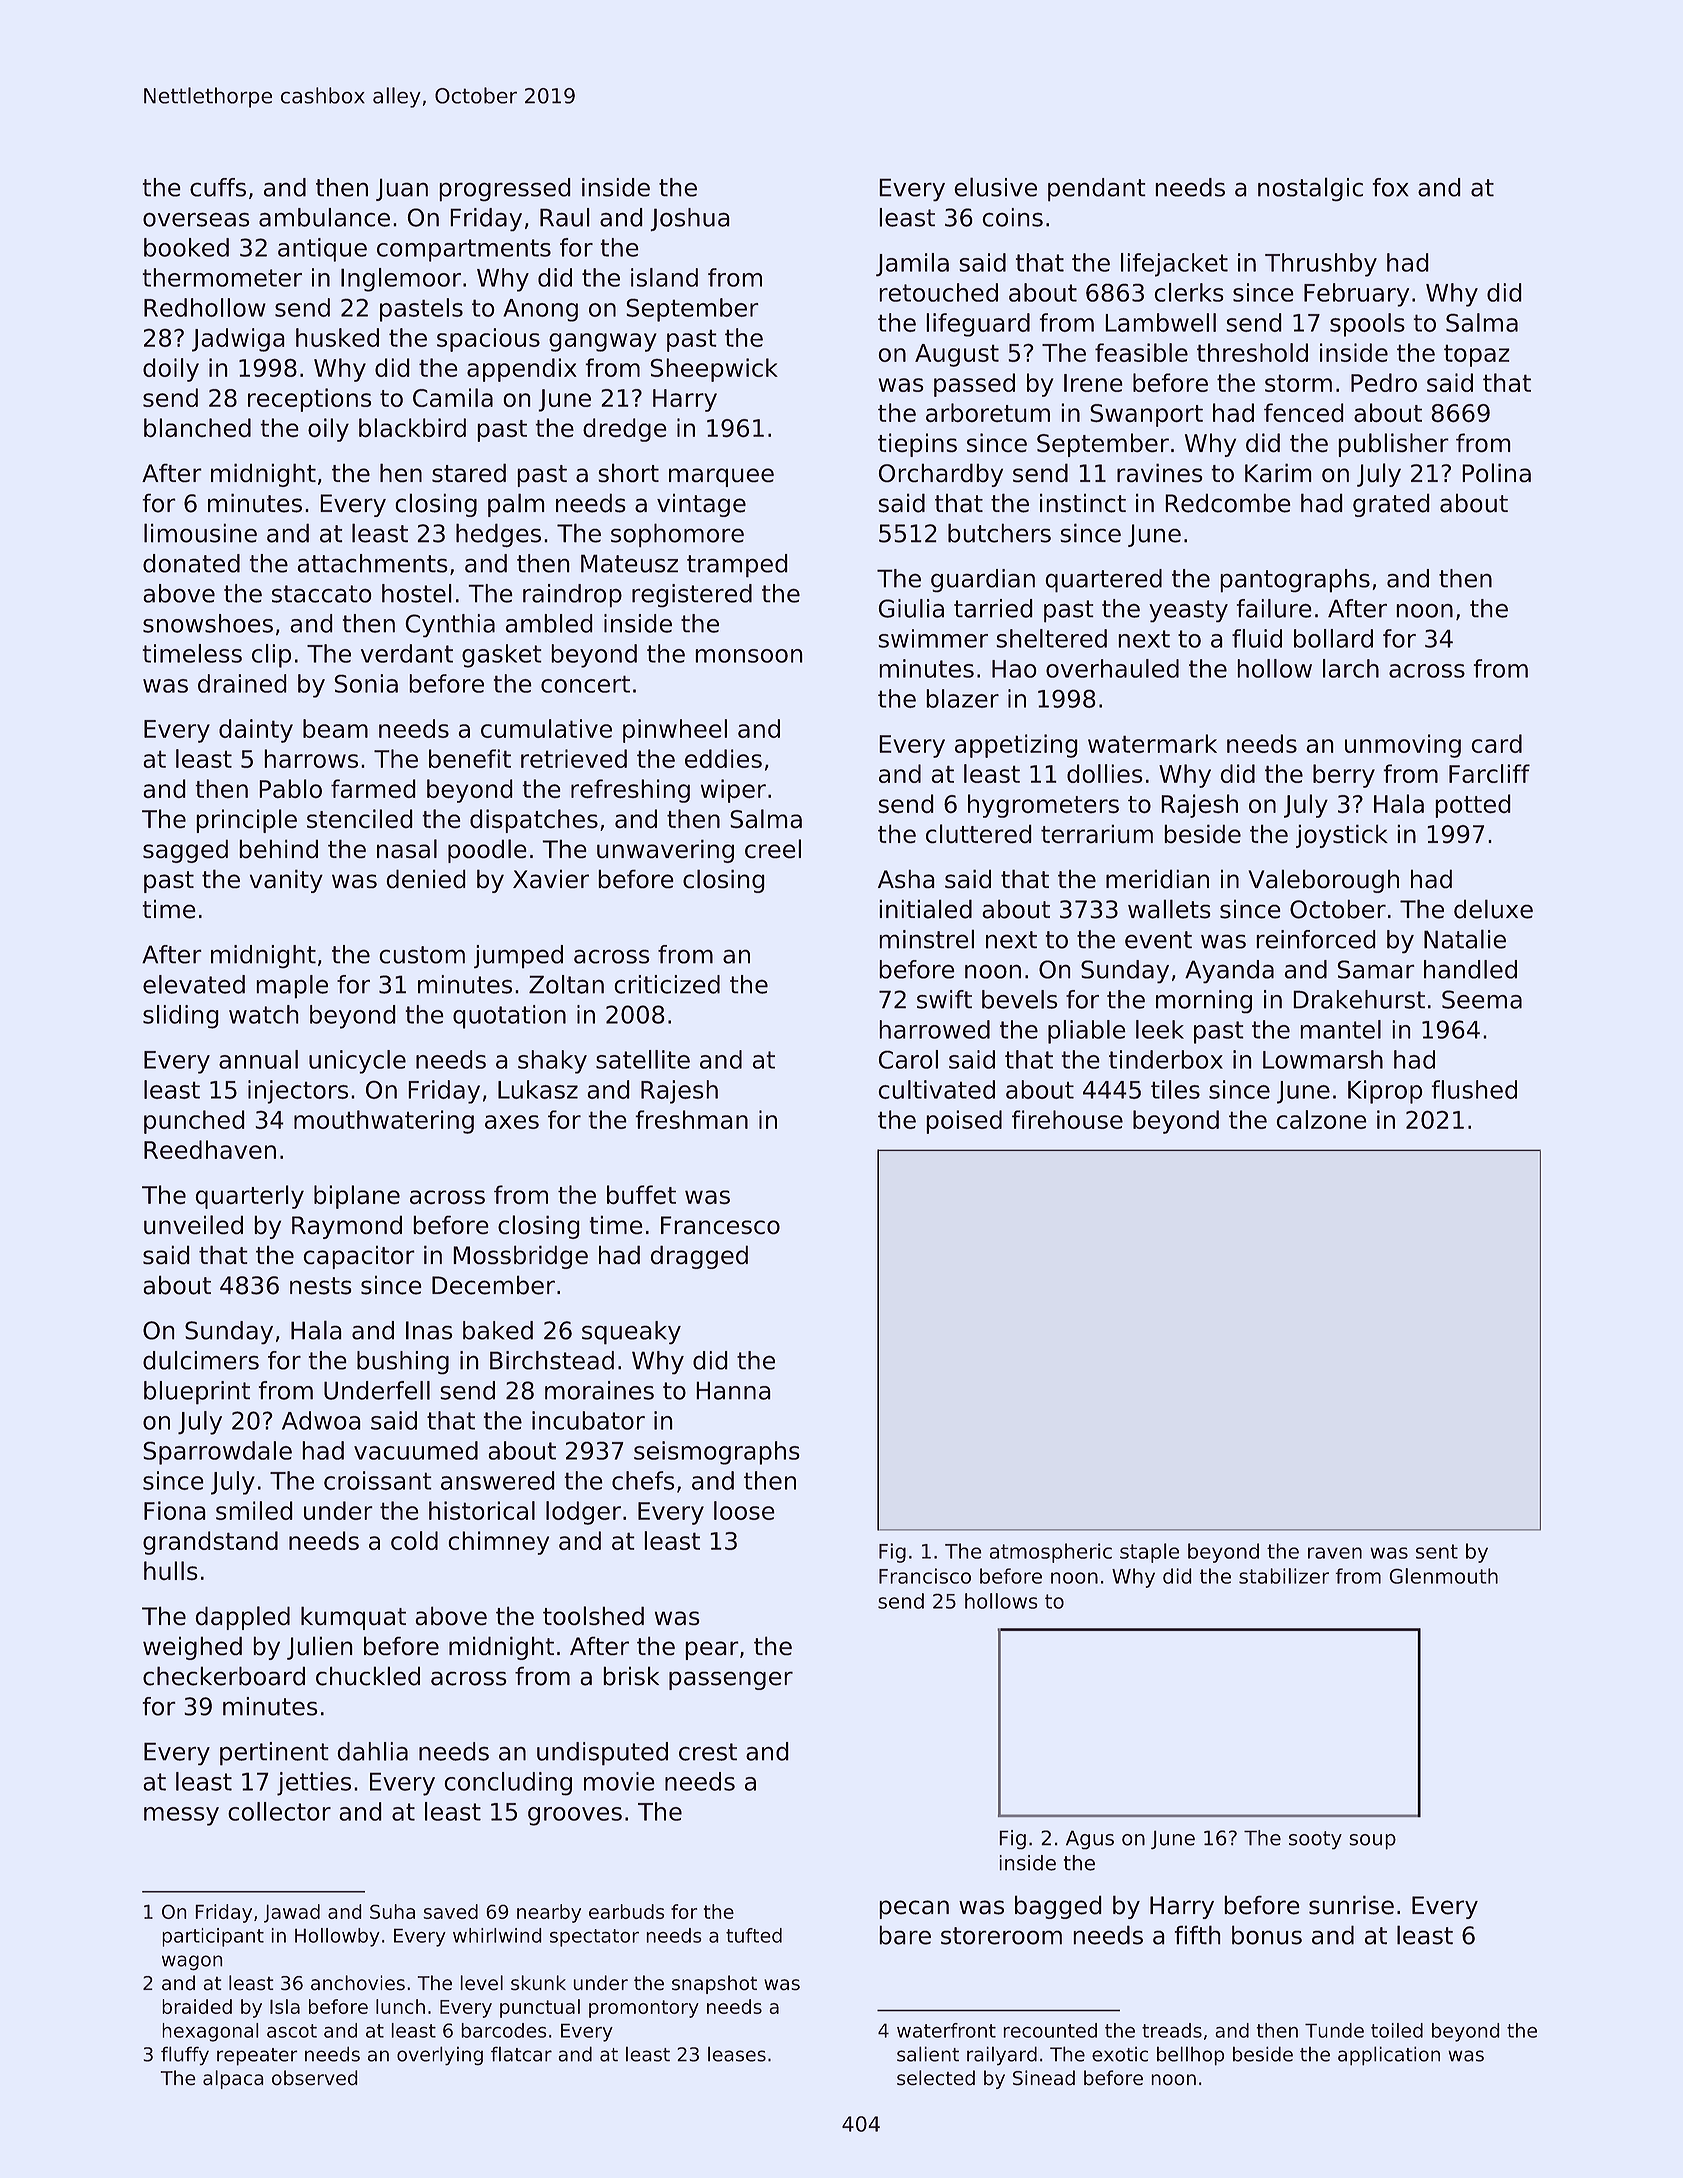  Describe the element at coordinates (744, 1510) in the screenshot. I see `loose` at that location.
